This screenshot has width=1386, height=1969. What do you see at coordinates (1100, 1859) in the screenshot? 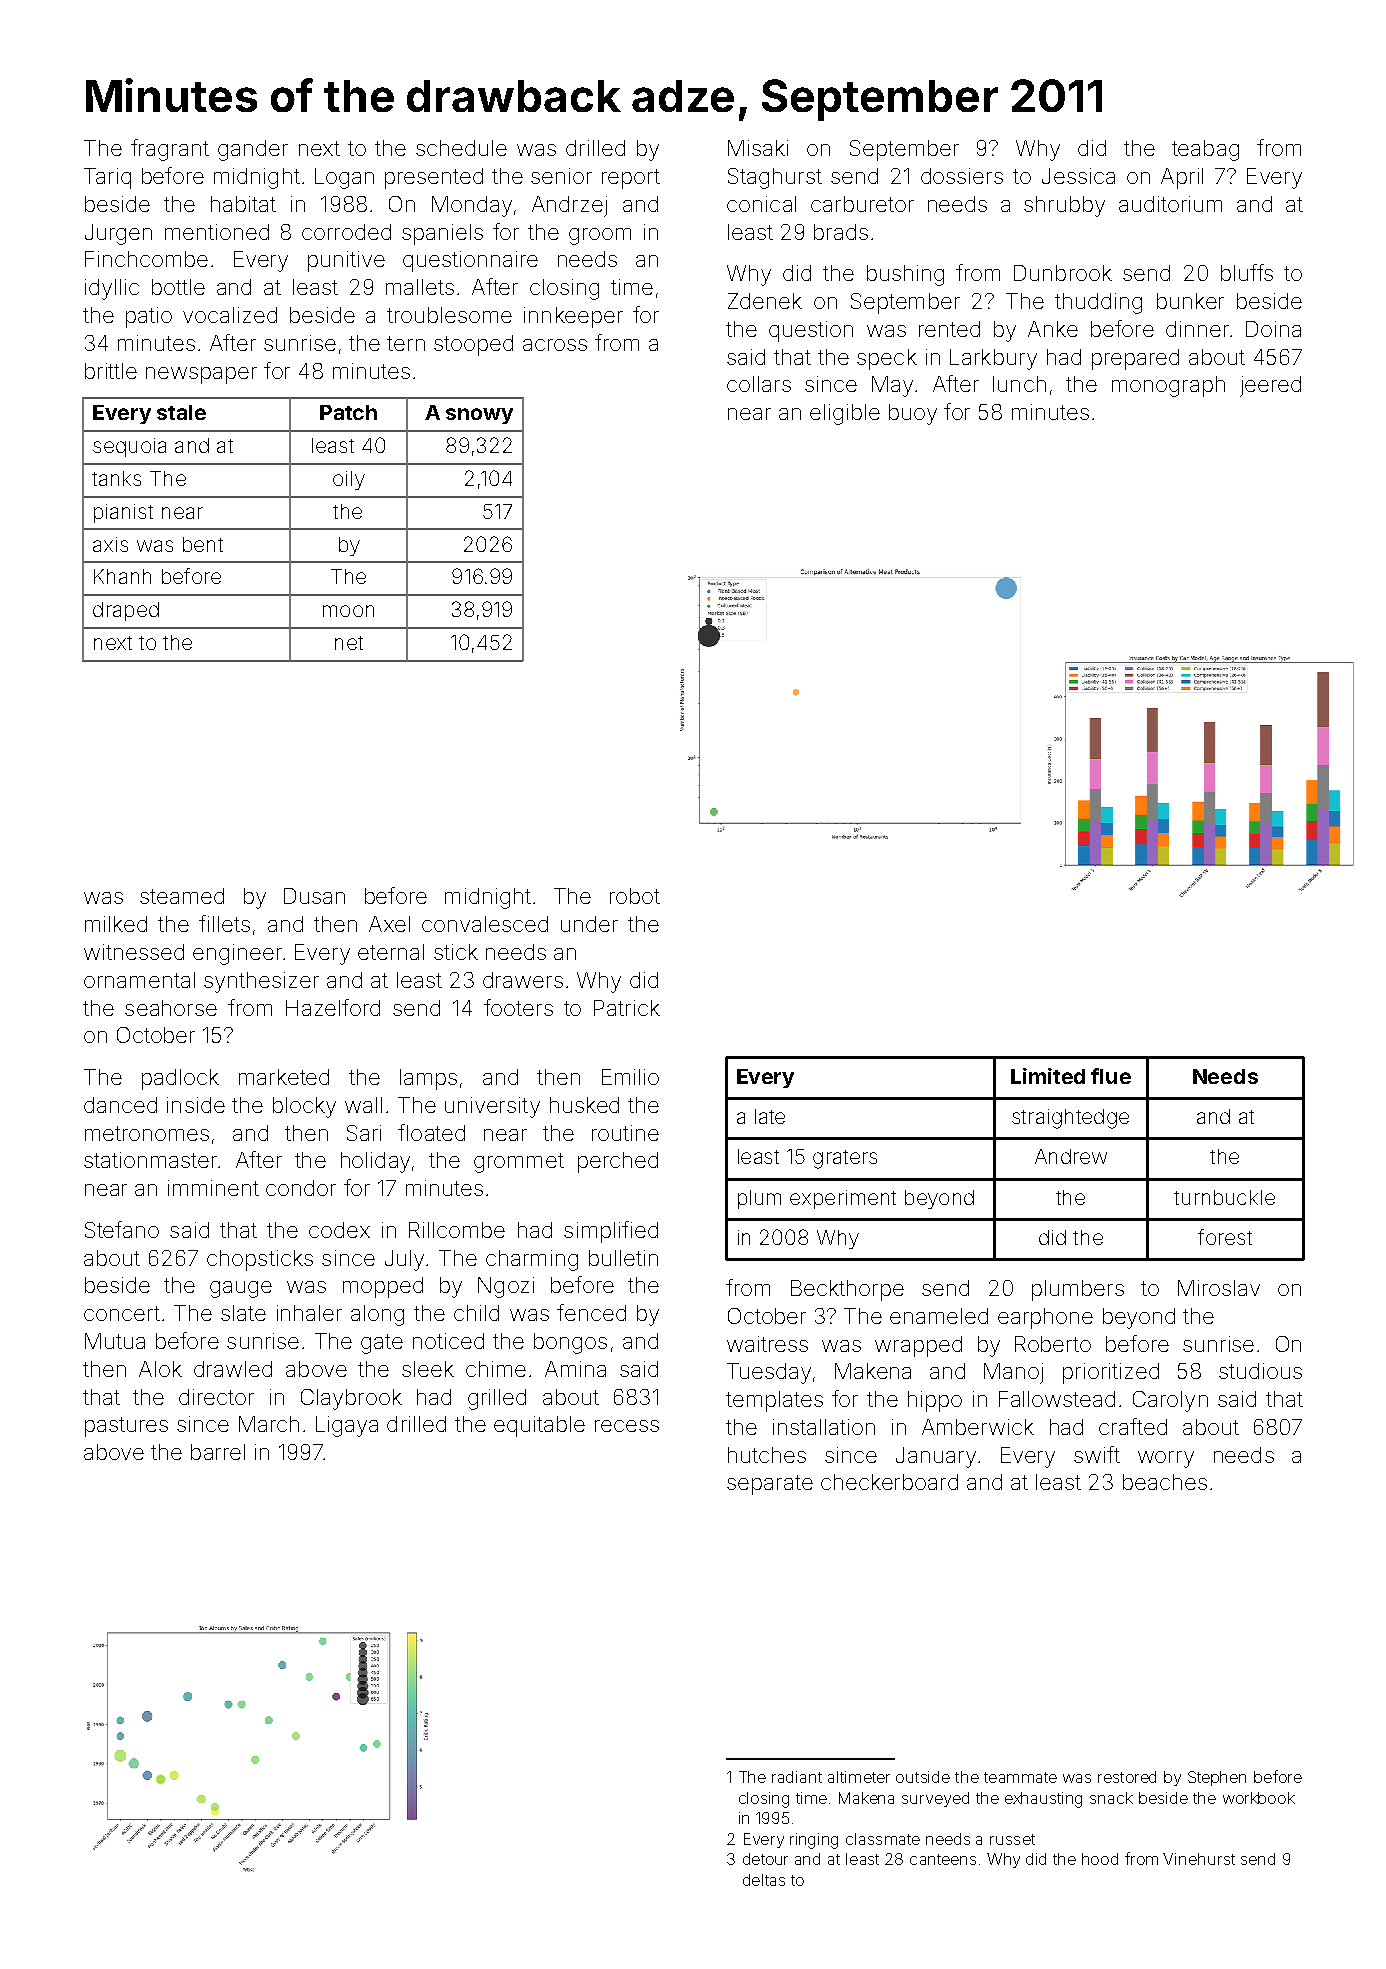
I see `hood` at bounding box center [1100, 1859].
